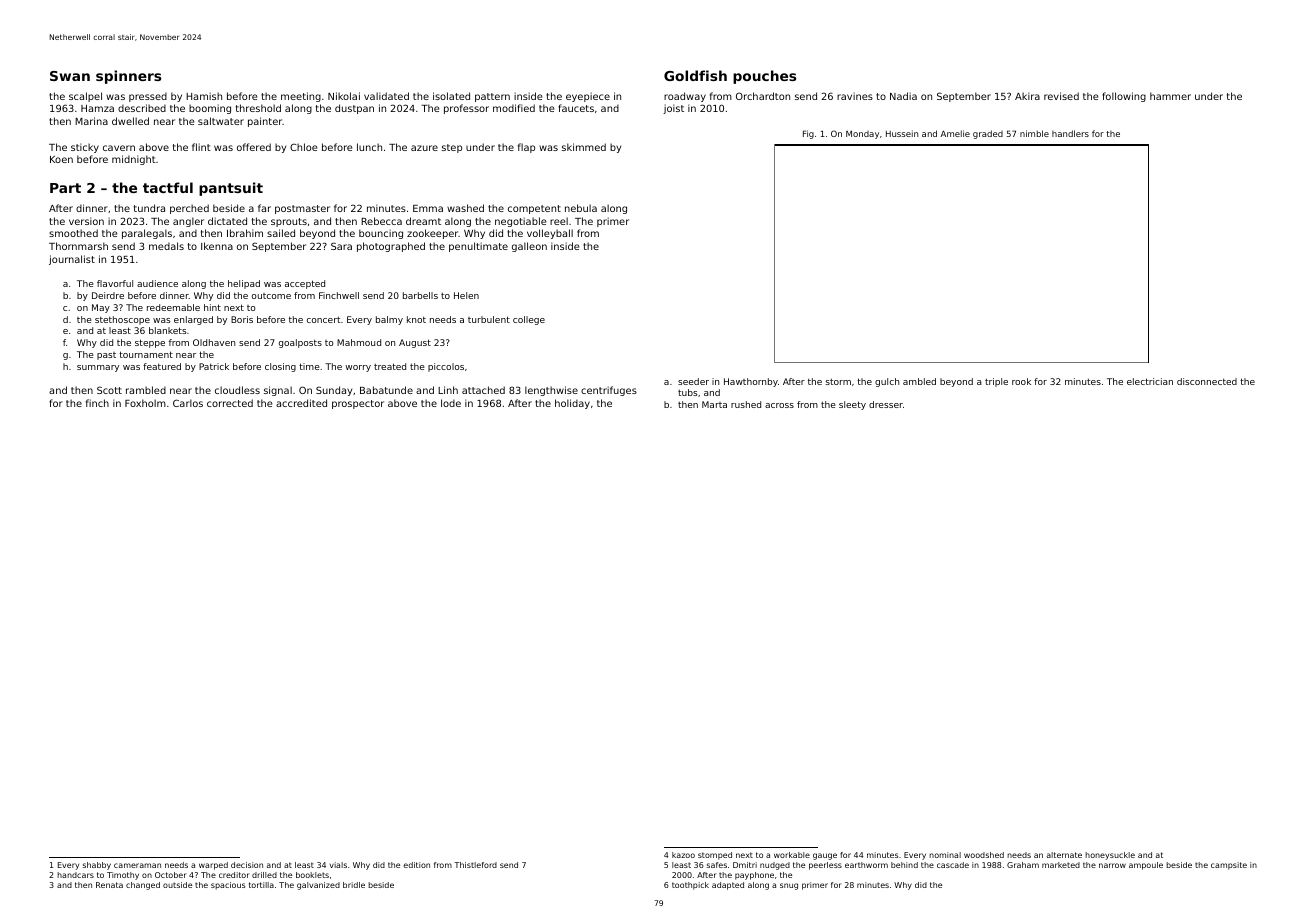  What do you see at coordinates (529, 320) in the document?
I see `college` at bounding box center [529, 320].
